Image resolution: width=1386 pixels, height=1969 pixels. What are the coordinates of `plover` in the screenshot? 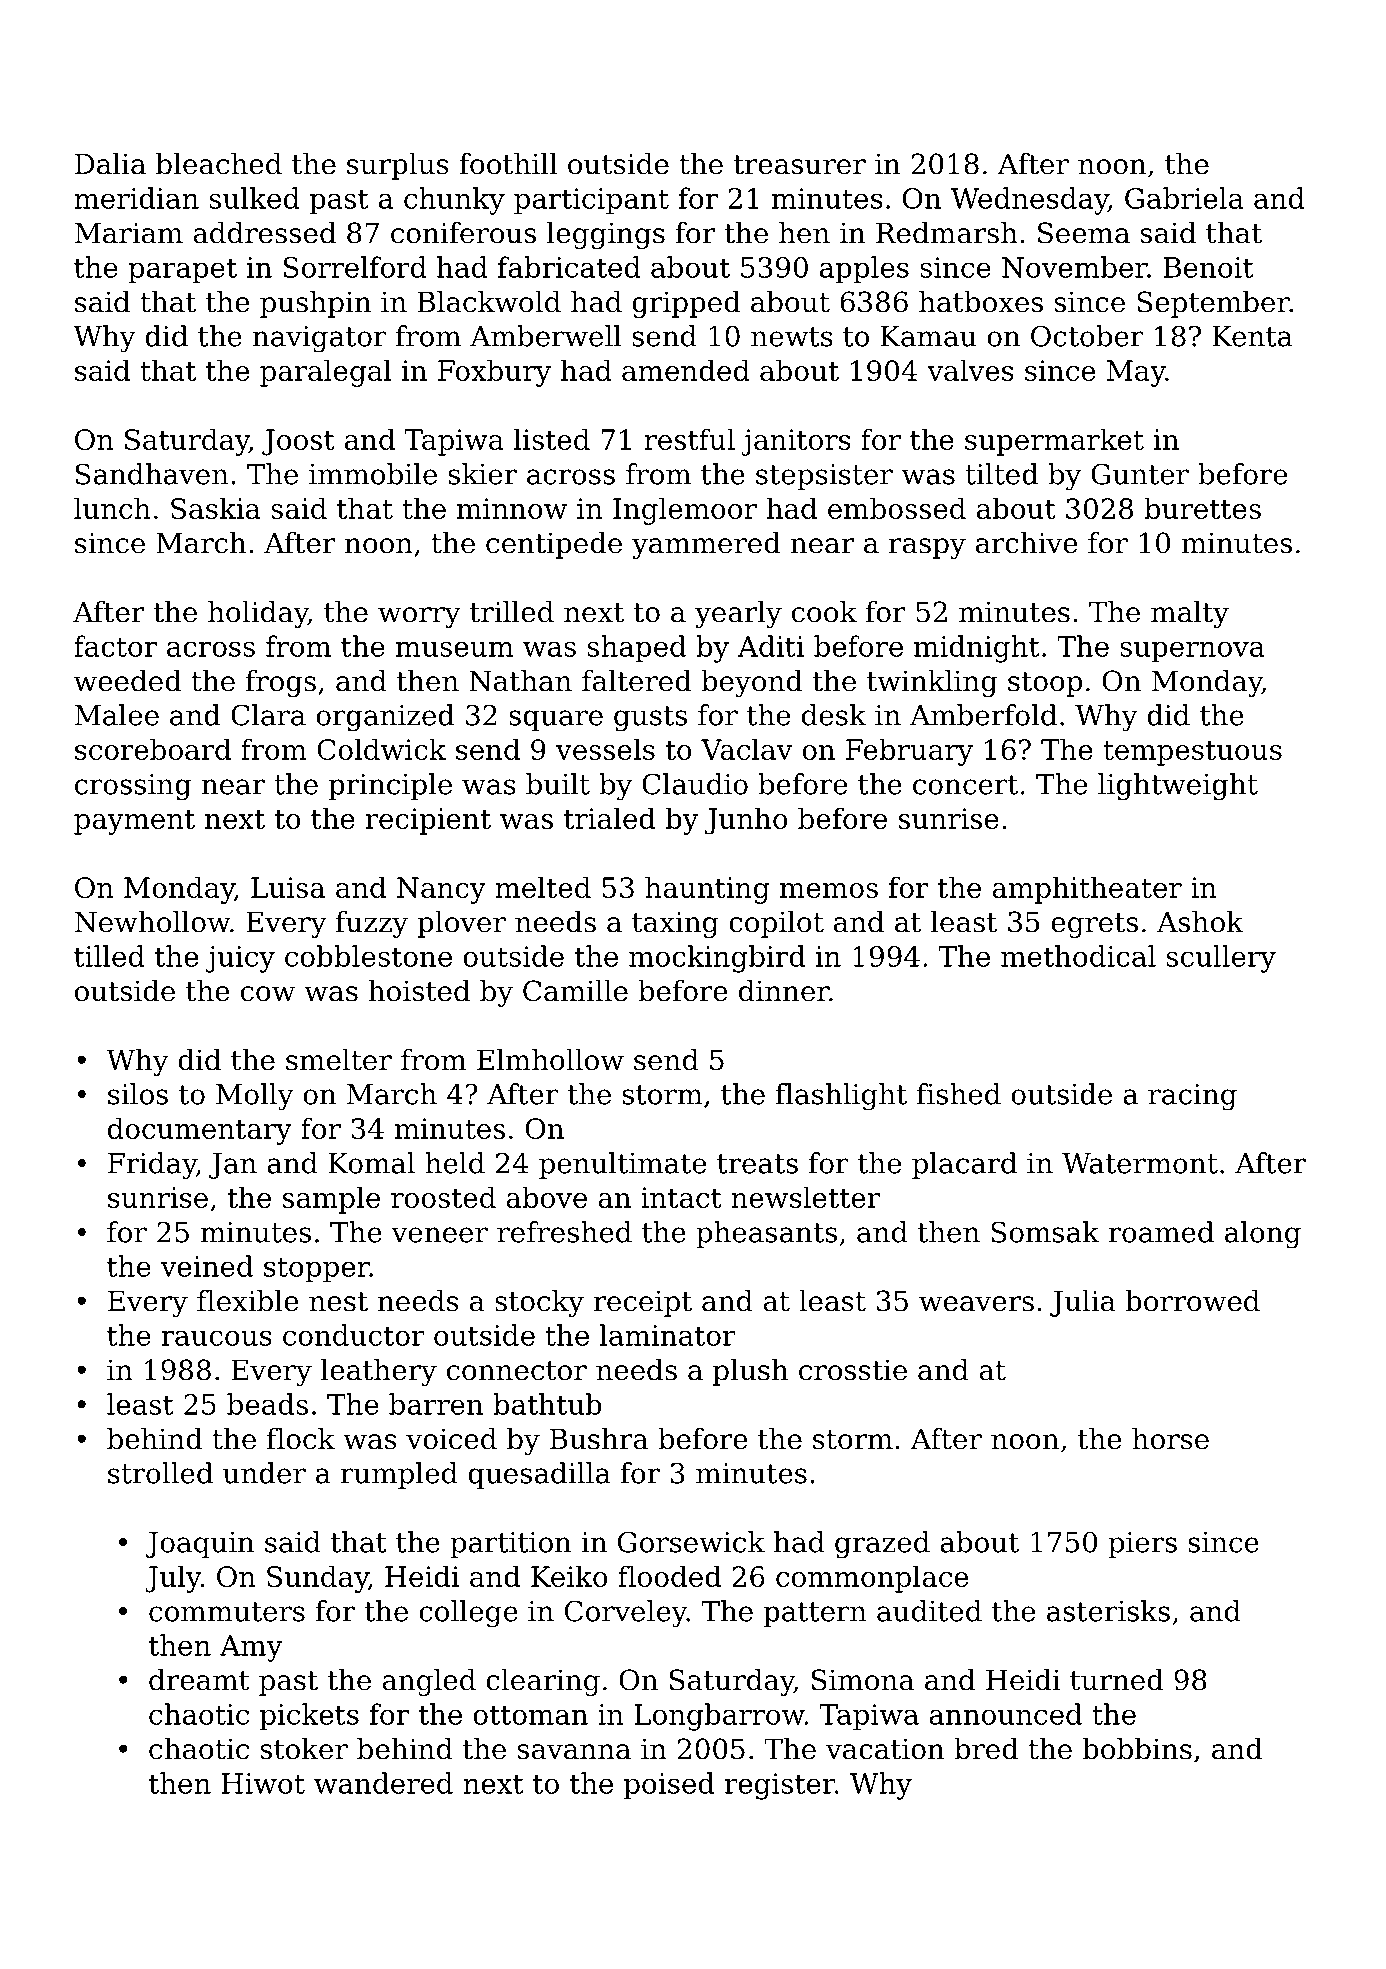 It's located at (462, 924).
